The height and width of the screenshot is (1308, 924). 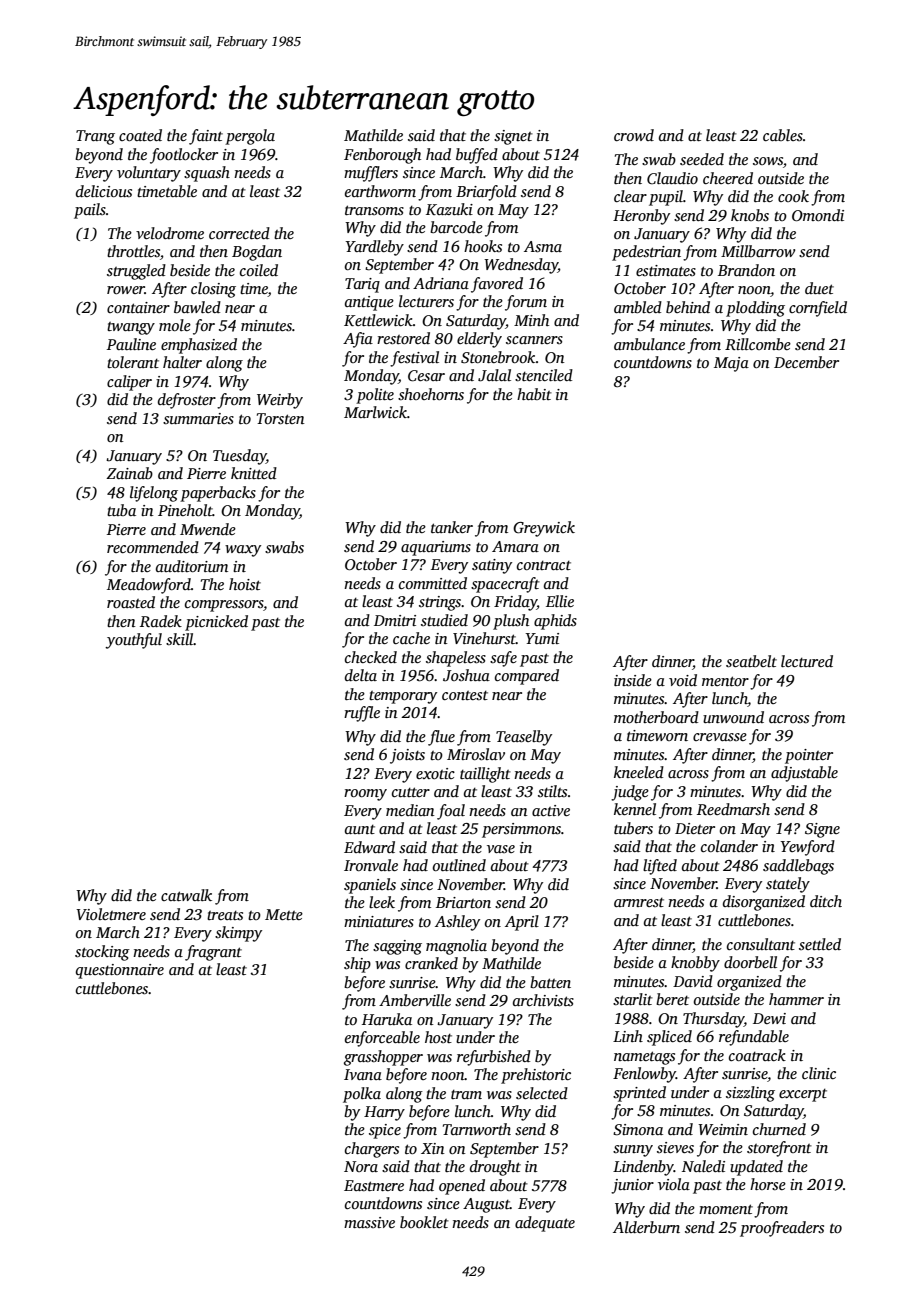 What do you see at coordinates (726, 1209) in the screenshot?
I see `moment` at bounding box center [726, 1209].
